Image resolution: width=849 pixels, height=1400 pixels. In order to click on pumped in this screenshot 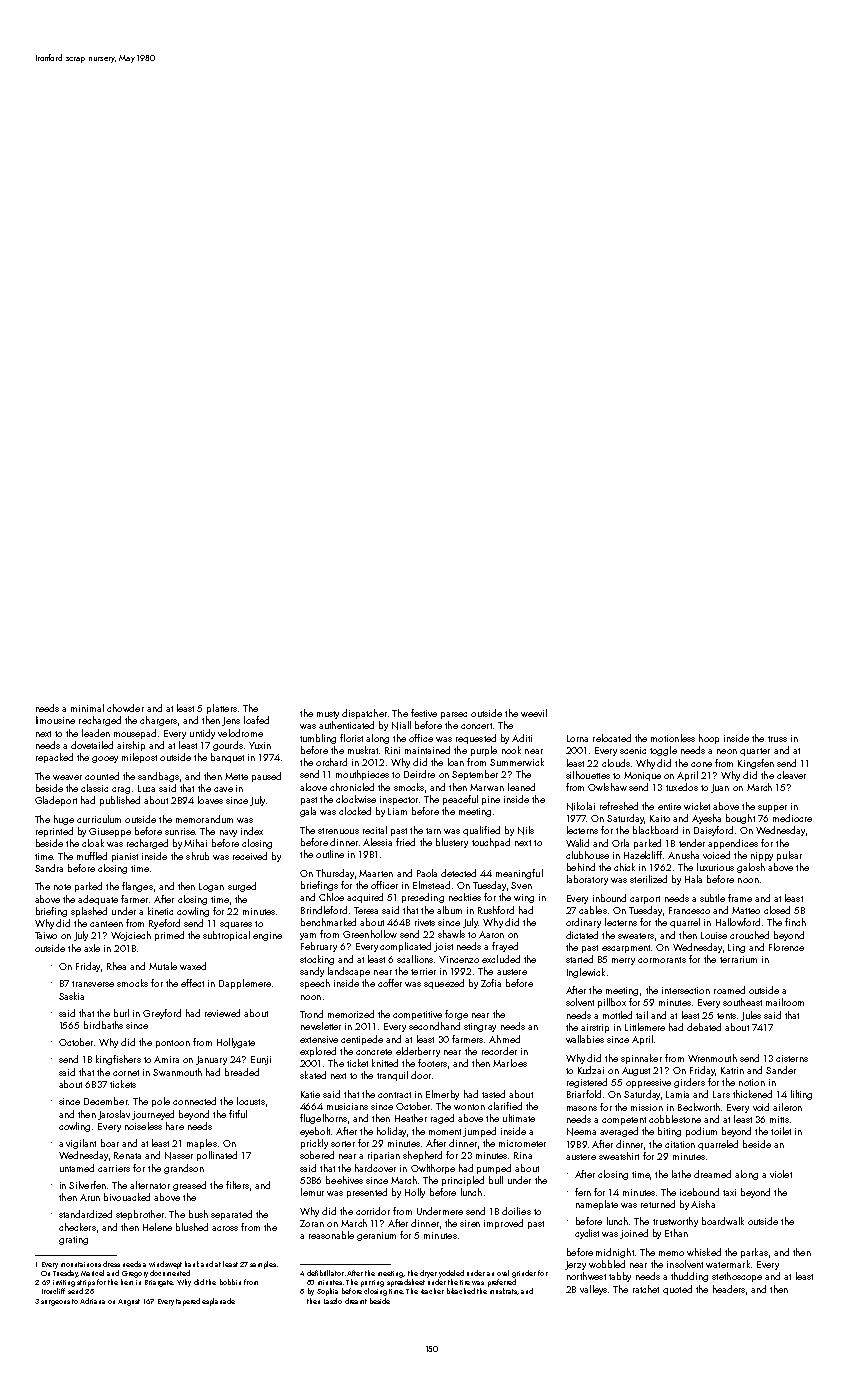, I will do `click(494, 1169)`.
